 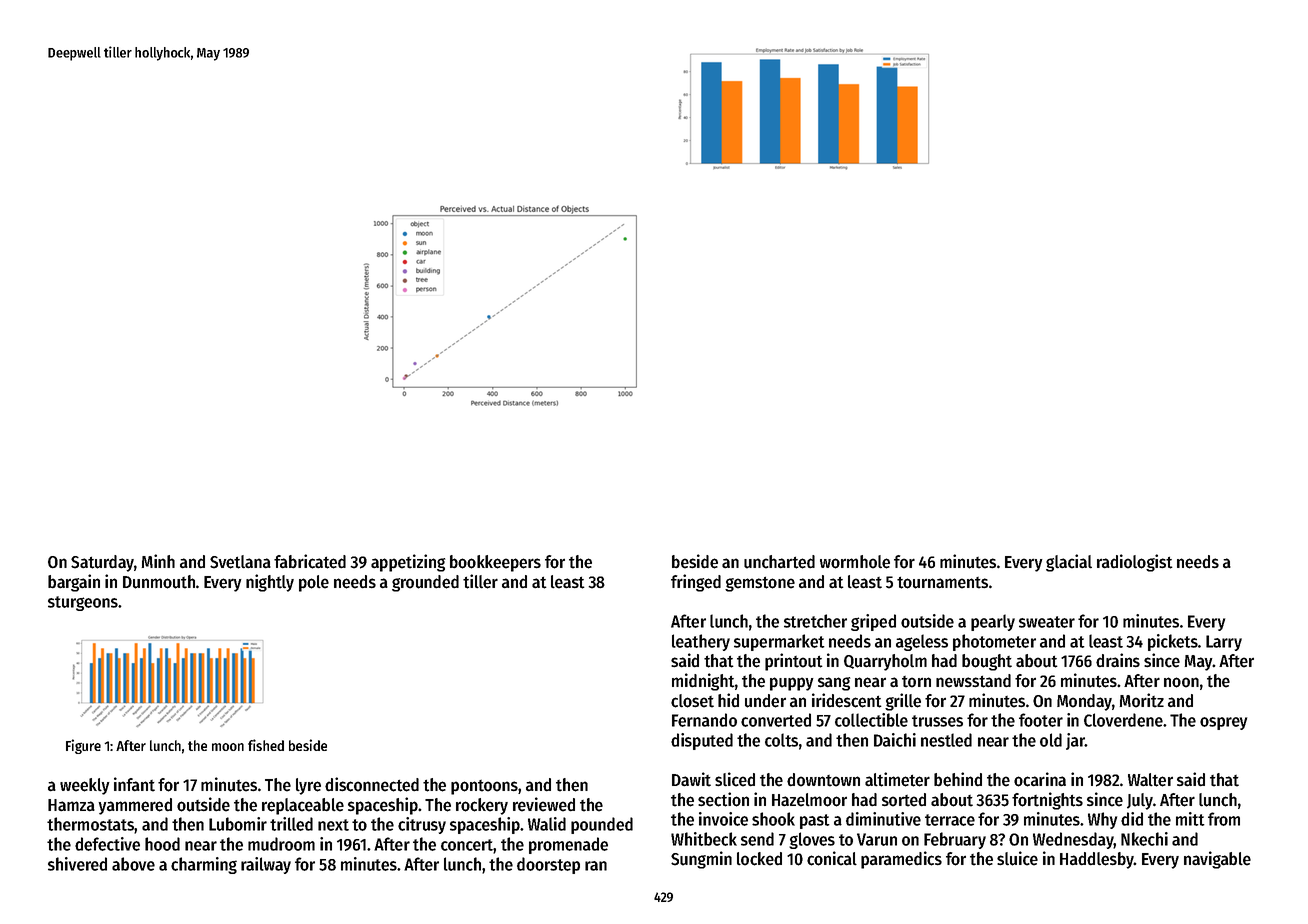 What do you see at coordinates (1069, 563) in the page?
I see `glacial` at bounding box center [1069, 563].
